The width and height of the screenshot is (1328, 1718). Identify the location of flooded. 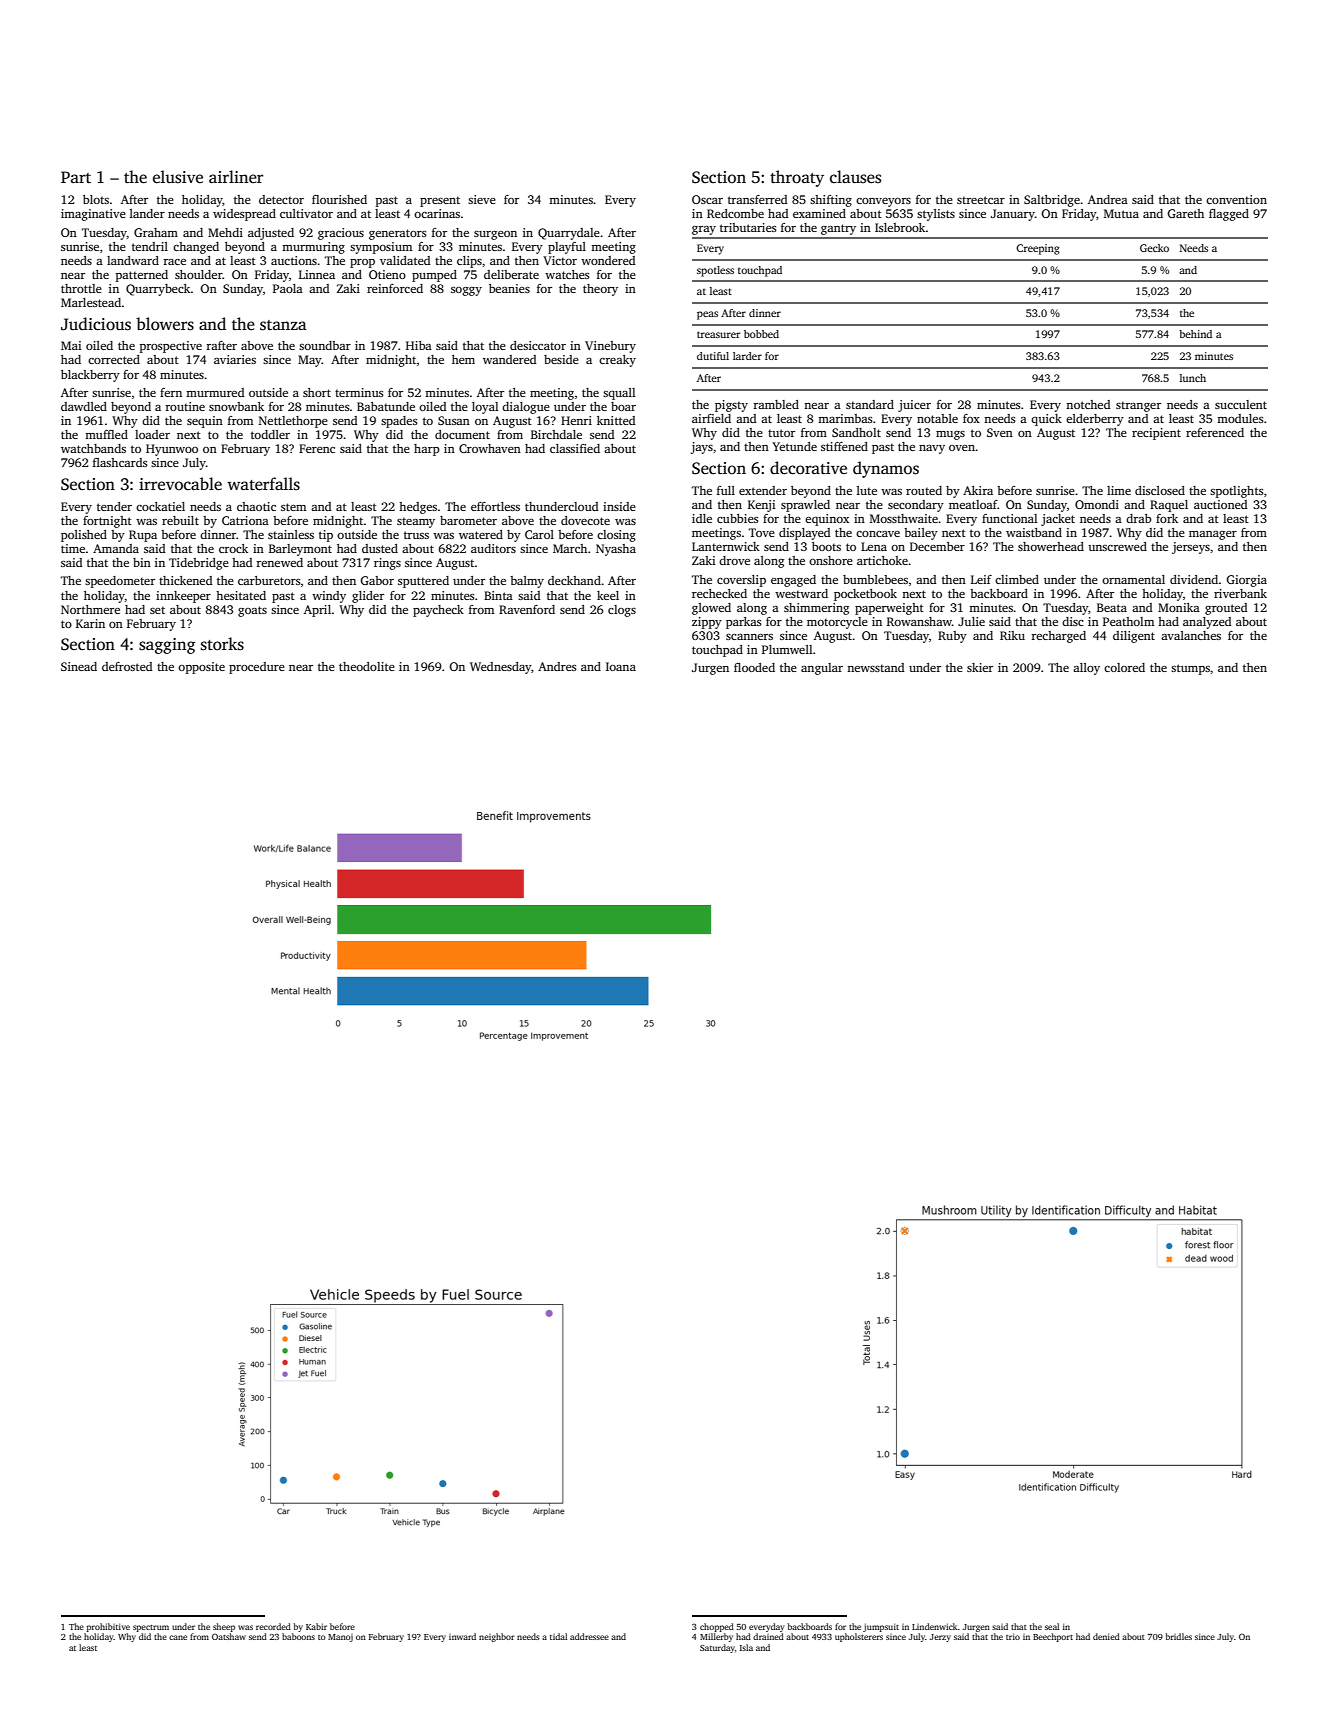
(754, 667).
